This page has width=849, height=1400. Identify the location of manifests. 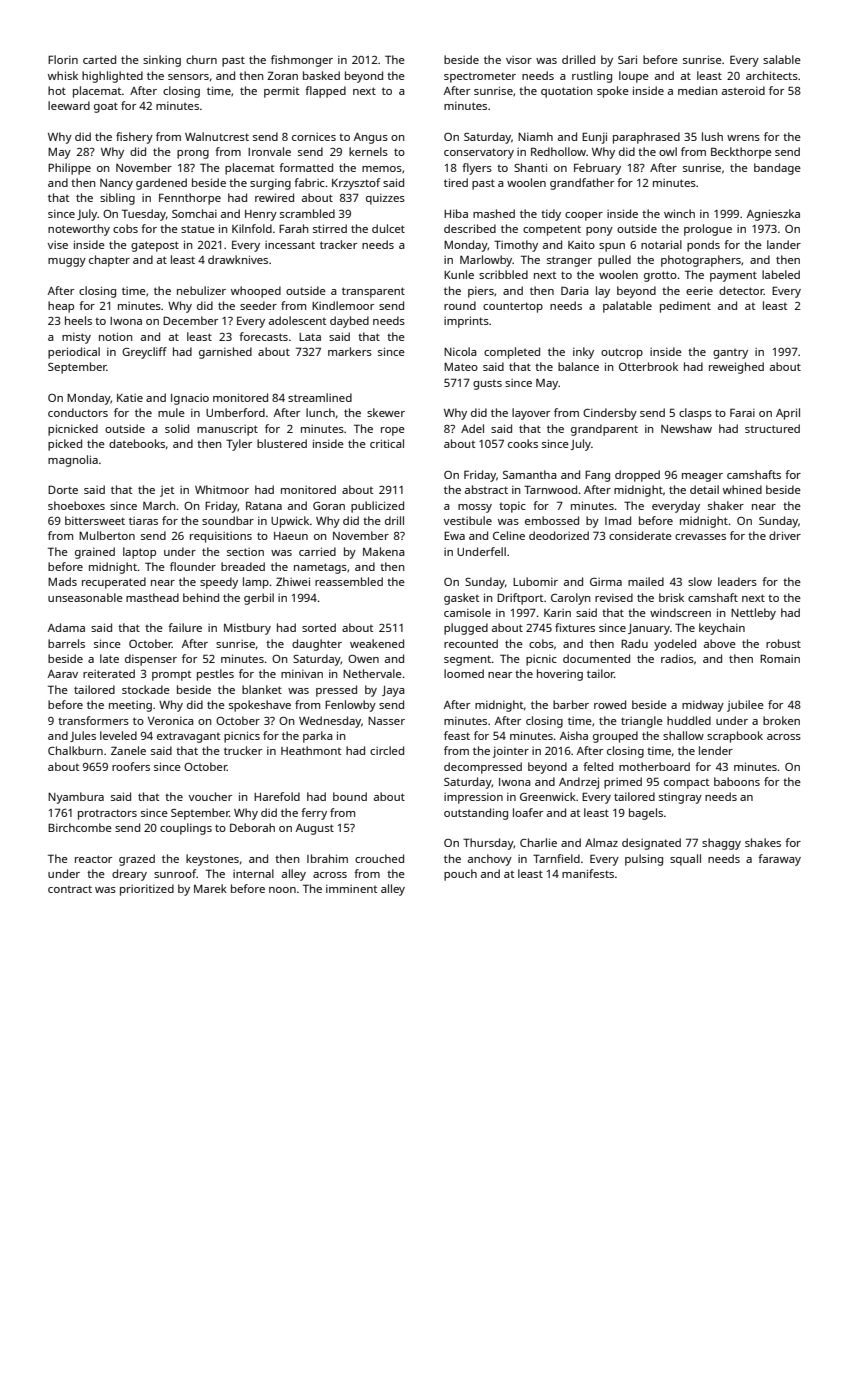
(588, 873).
